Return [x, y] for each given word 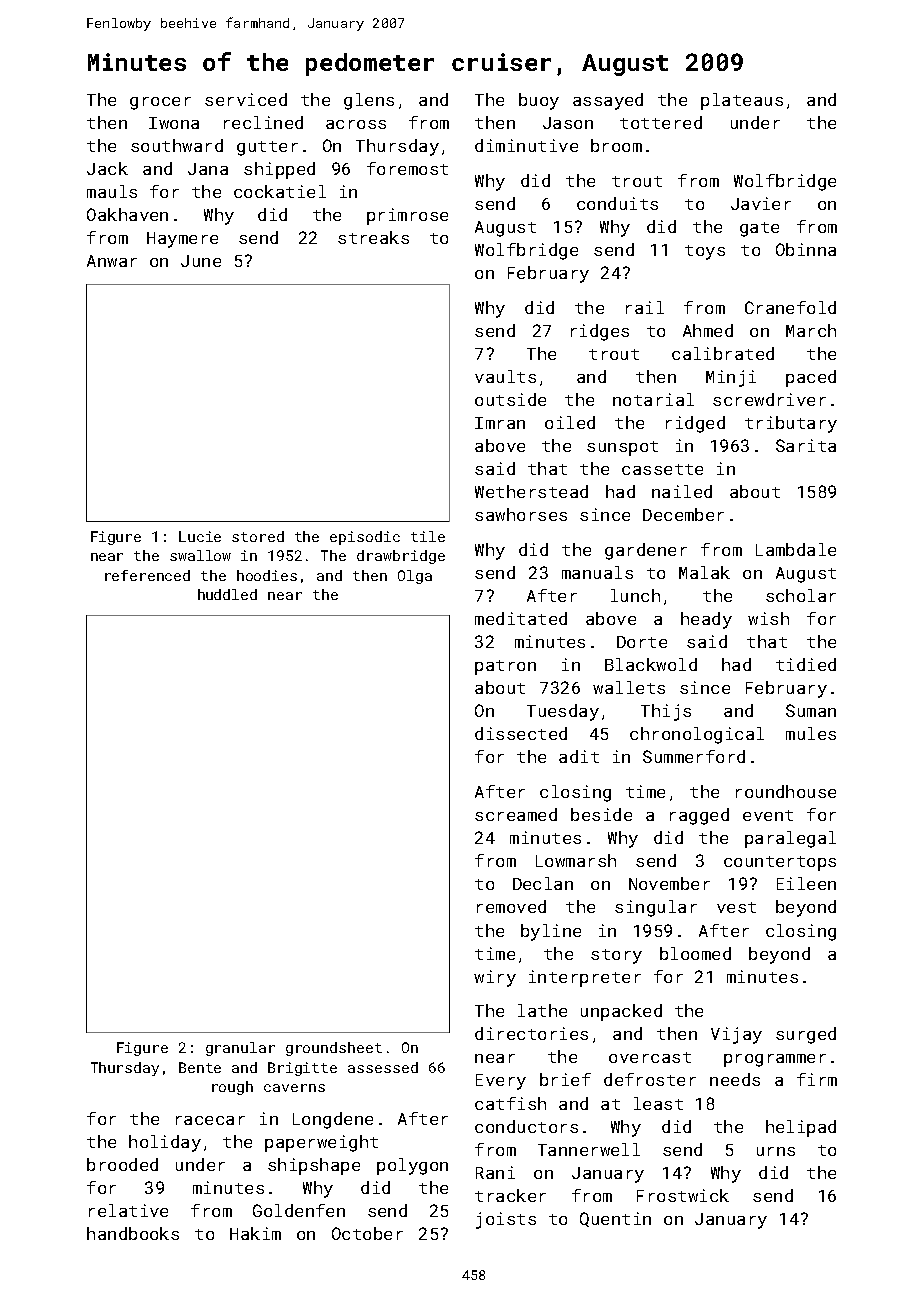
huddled [227, 594]
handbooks [133, 1233]
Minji [731, 378]
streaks [373, 237]
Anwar [112, 261]
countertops [780, 863]
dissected [521, 733]
